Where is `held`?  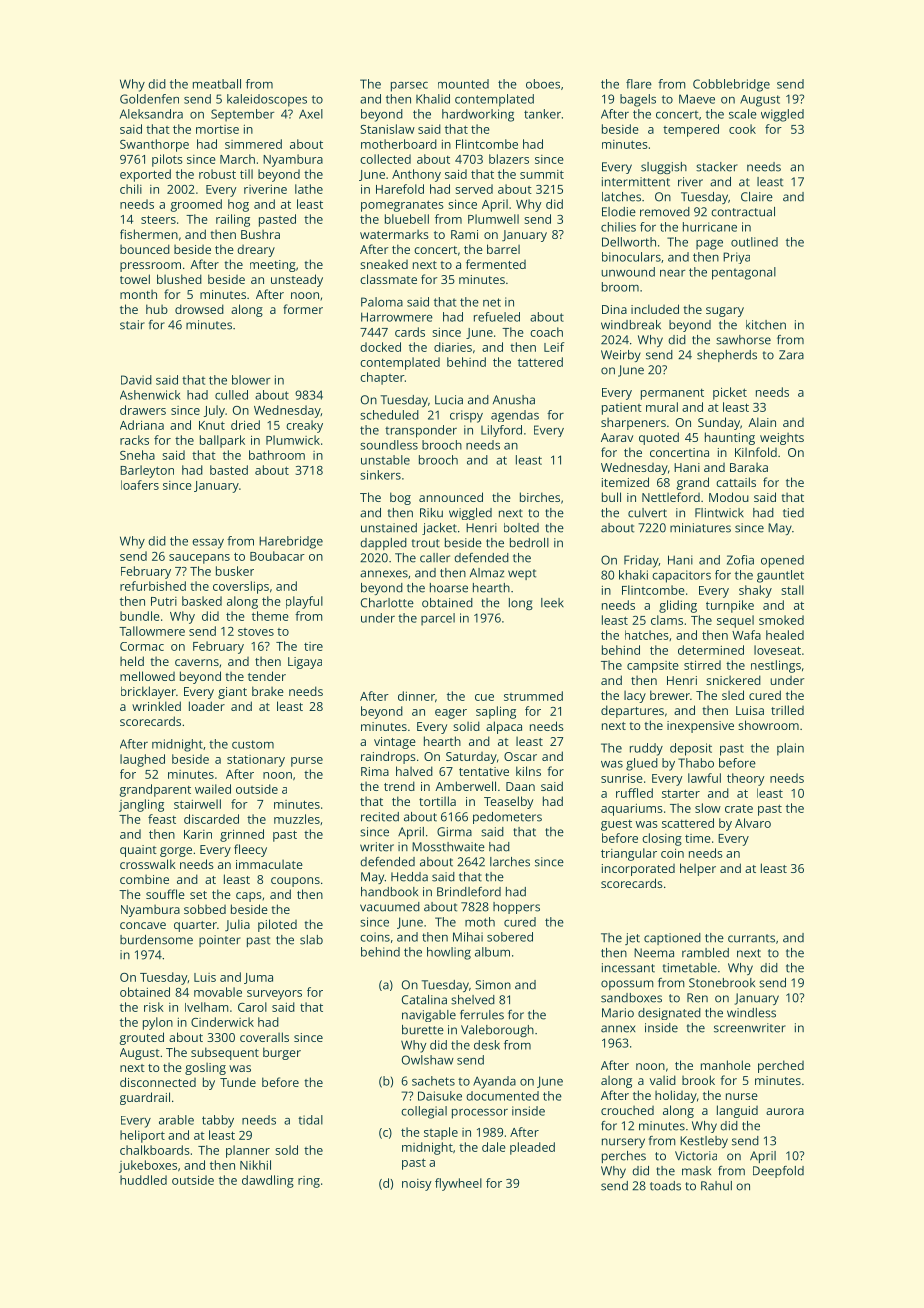 held is located at coordinates (132, 661).
